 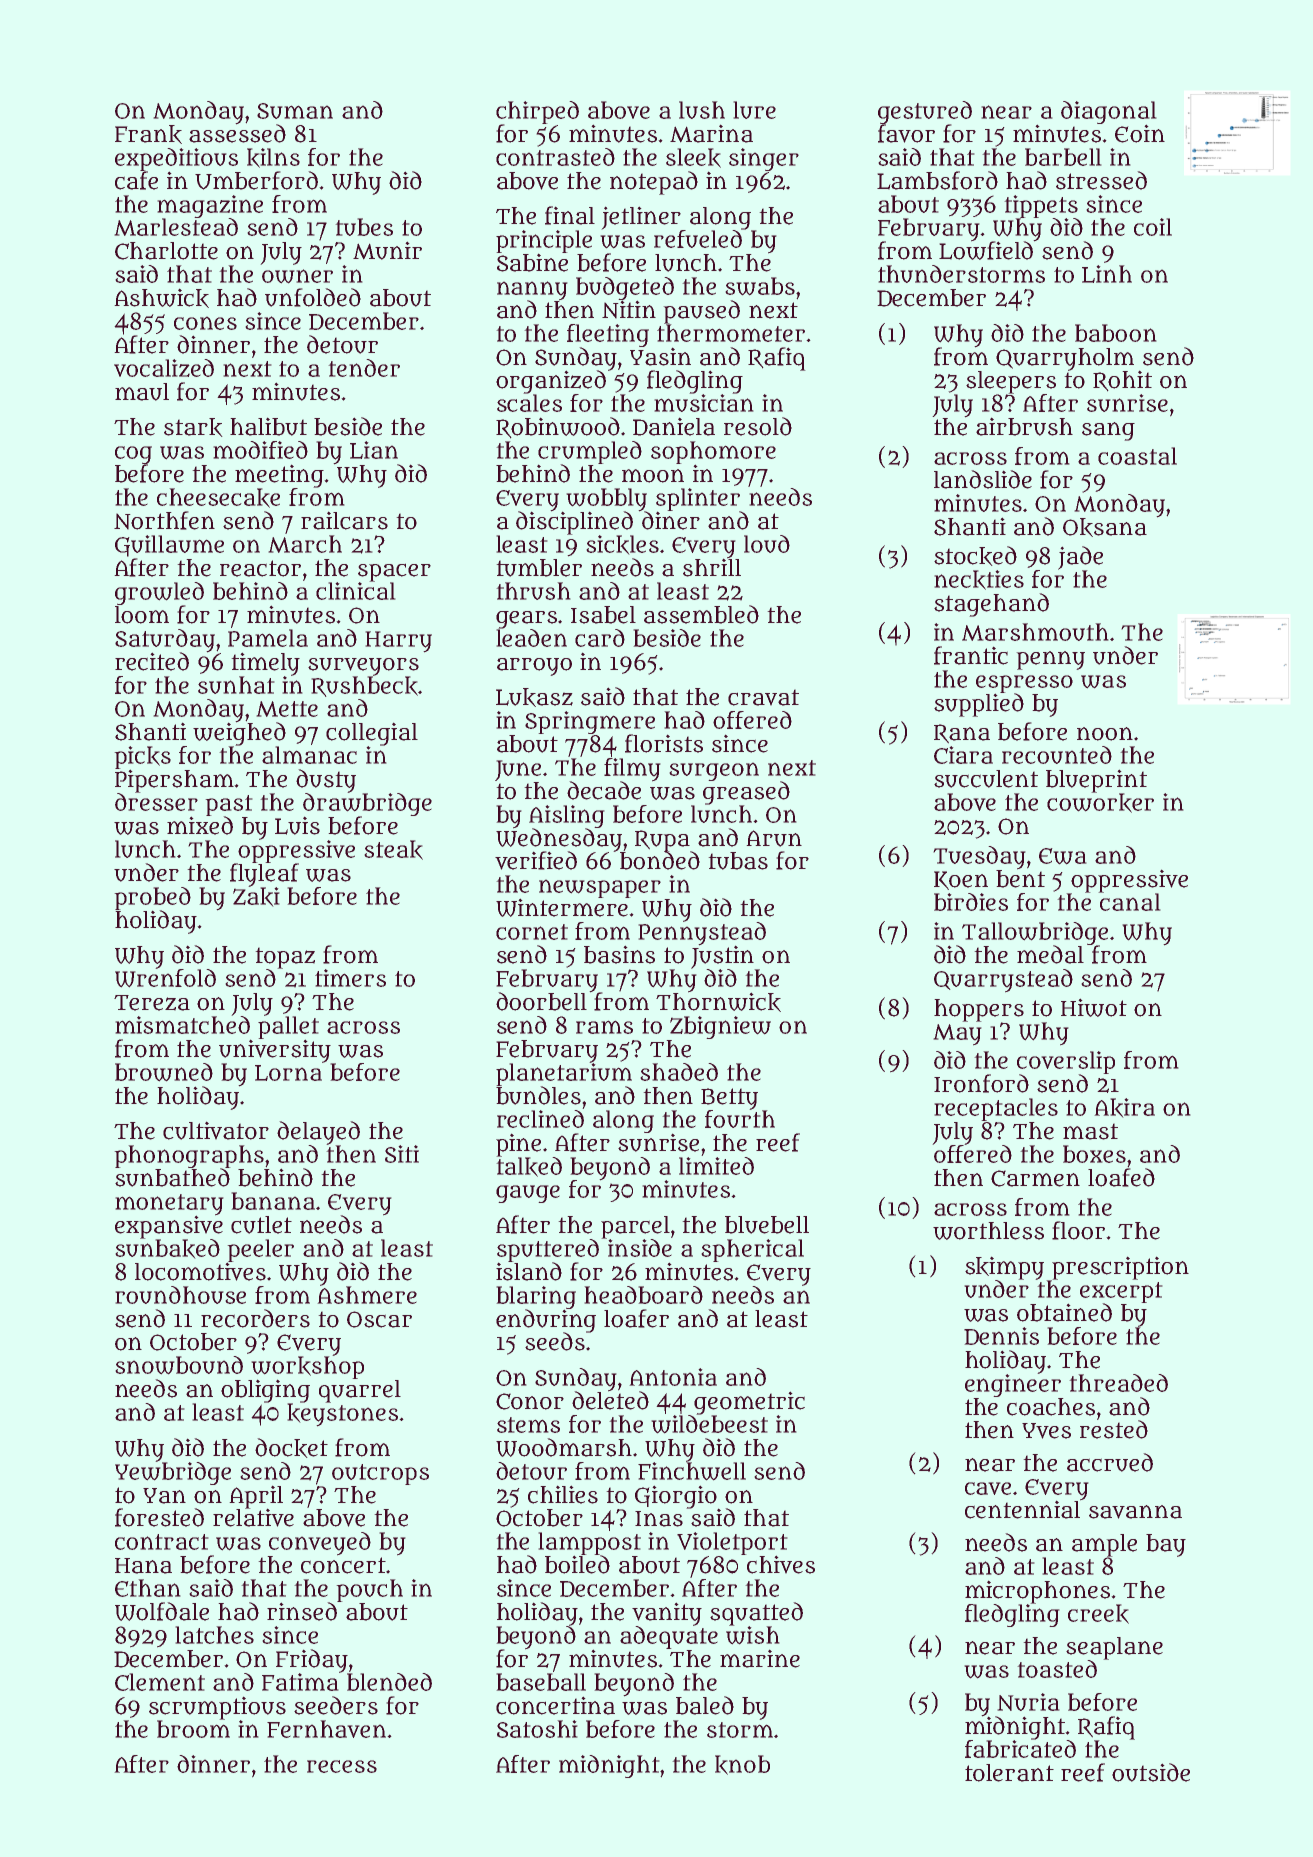 I want to click on Akira, so click(x=1124, y=1108).
